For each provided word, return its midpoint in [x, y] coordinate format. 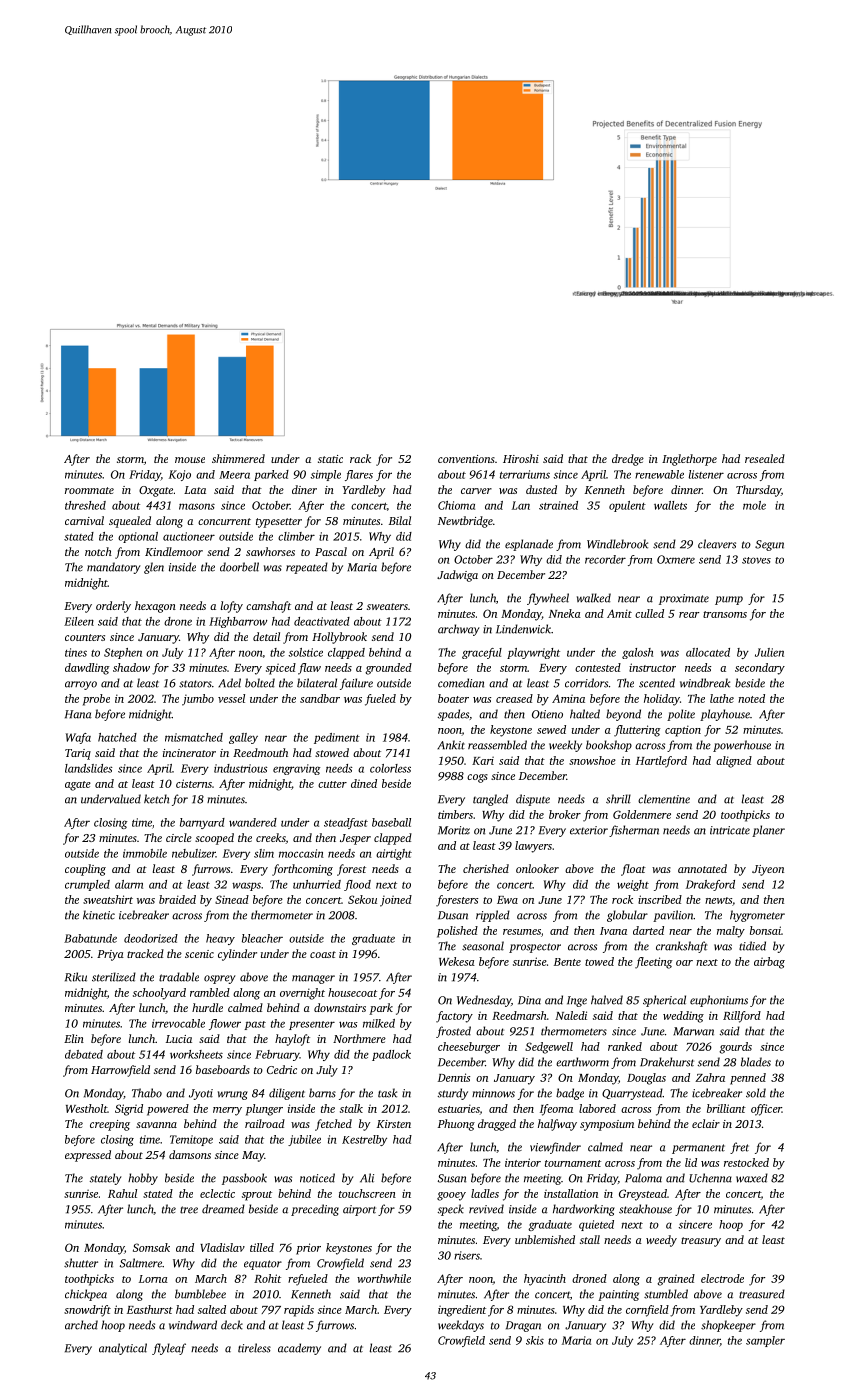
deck [232, 1325]
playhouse [725, 715]
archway [459, 630]
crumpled [87, 885]
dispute [533, 800]
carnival [84, 520]
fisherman [634, 831]
